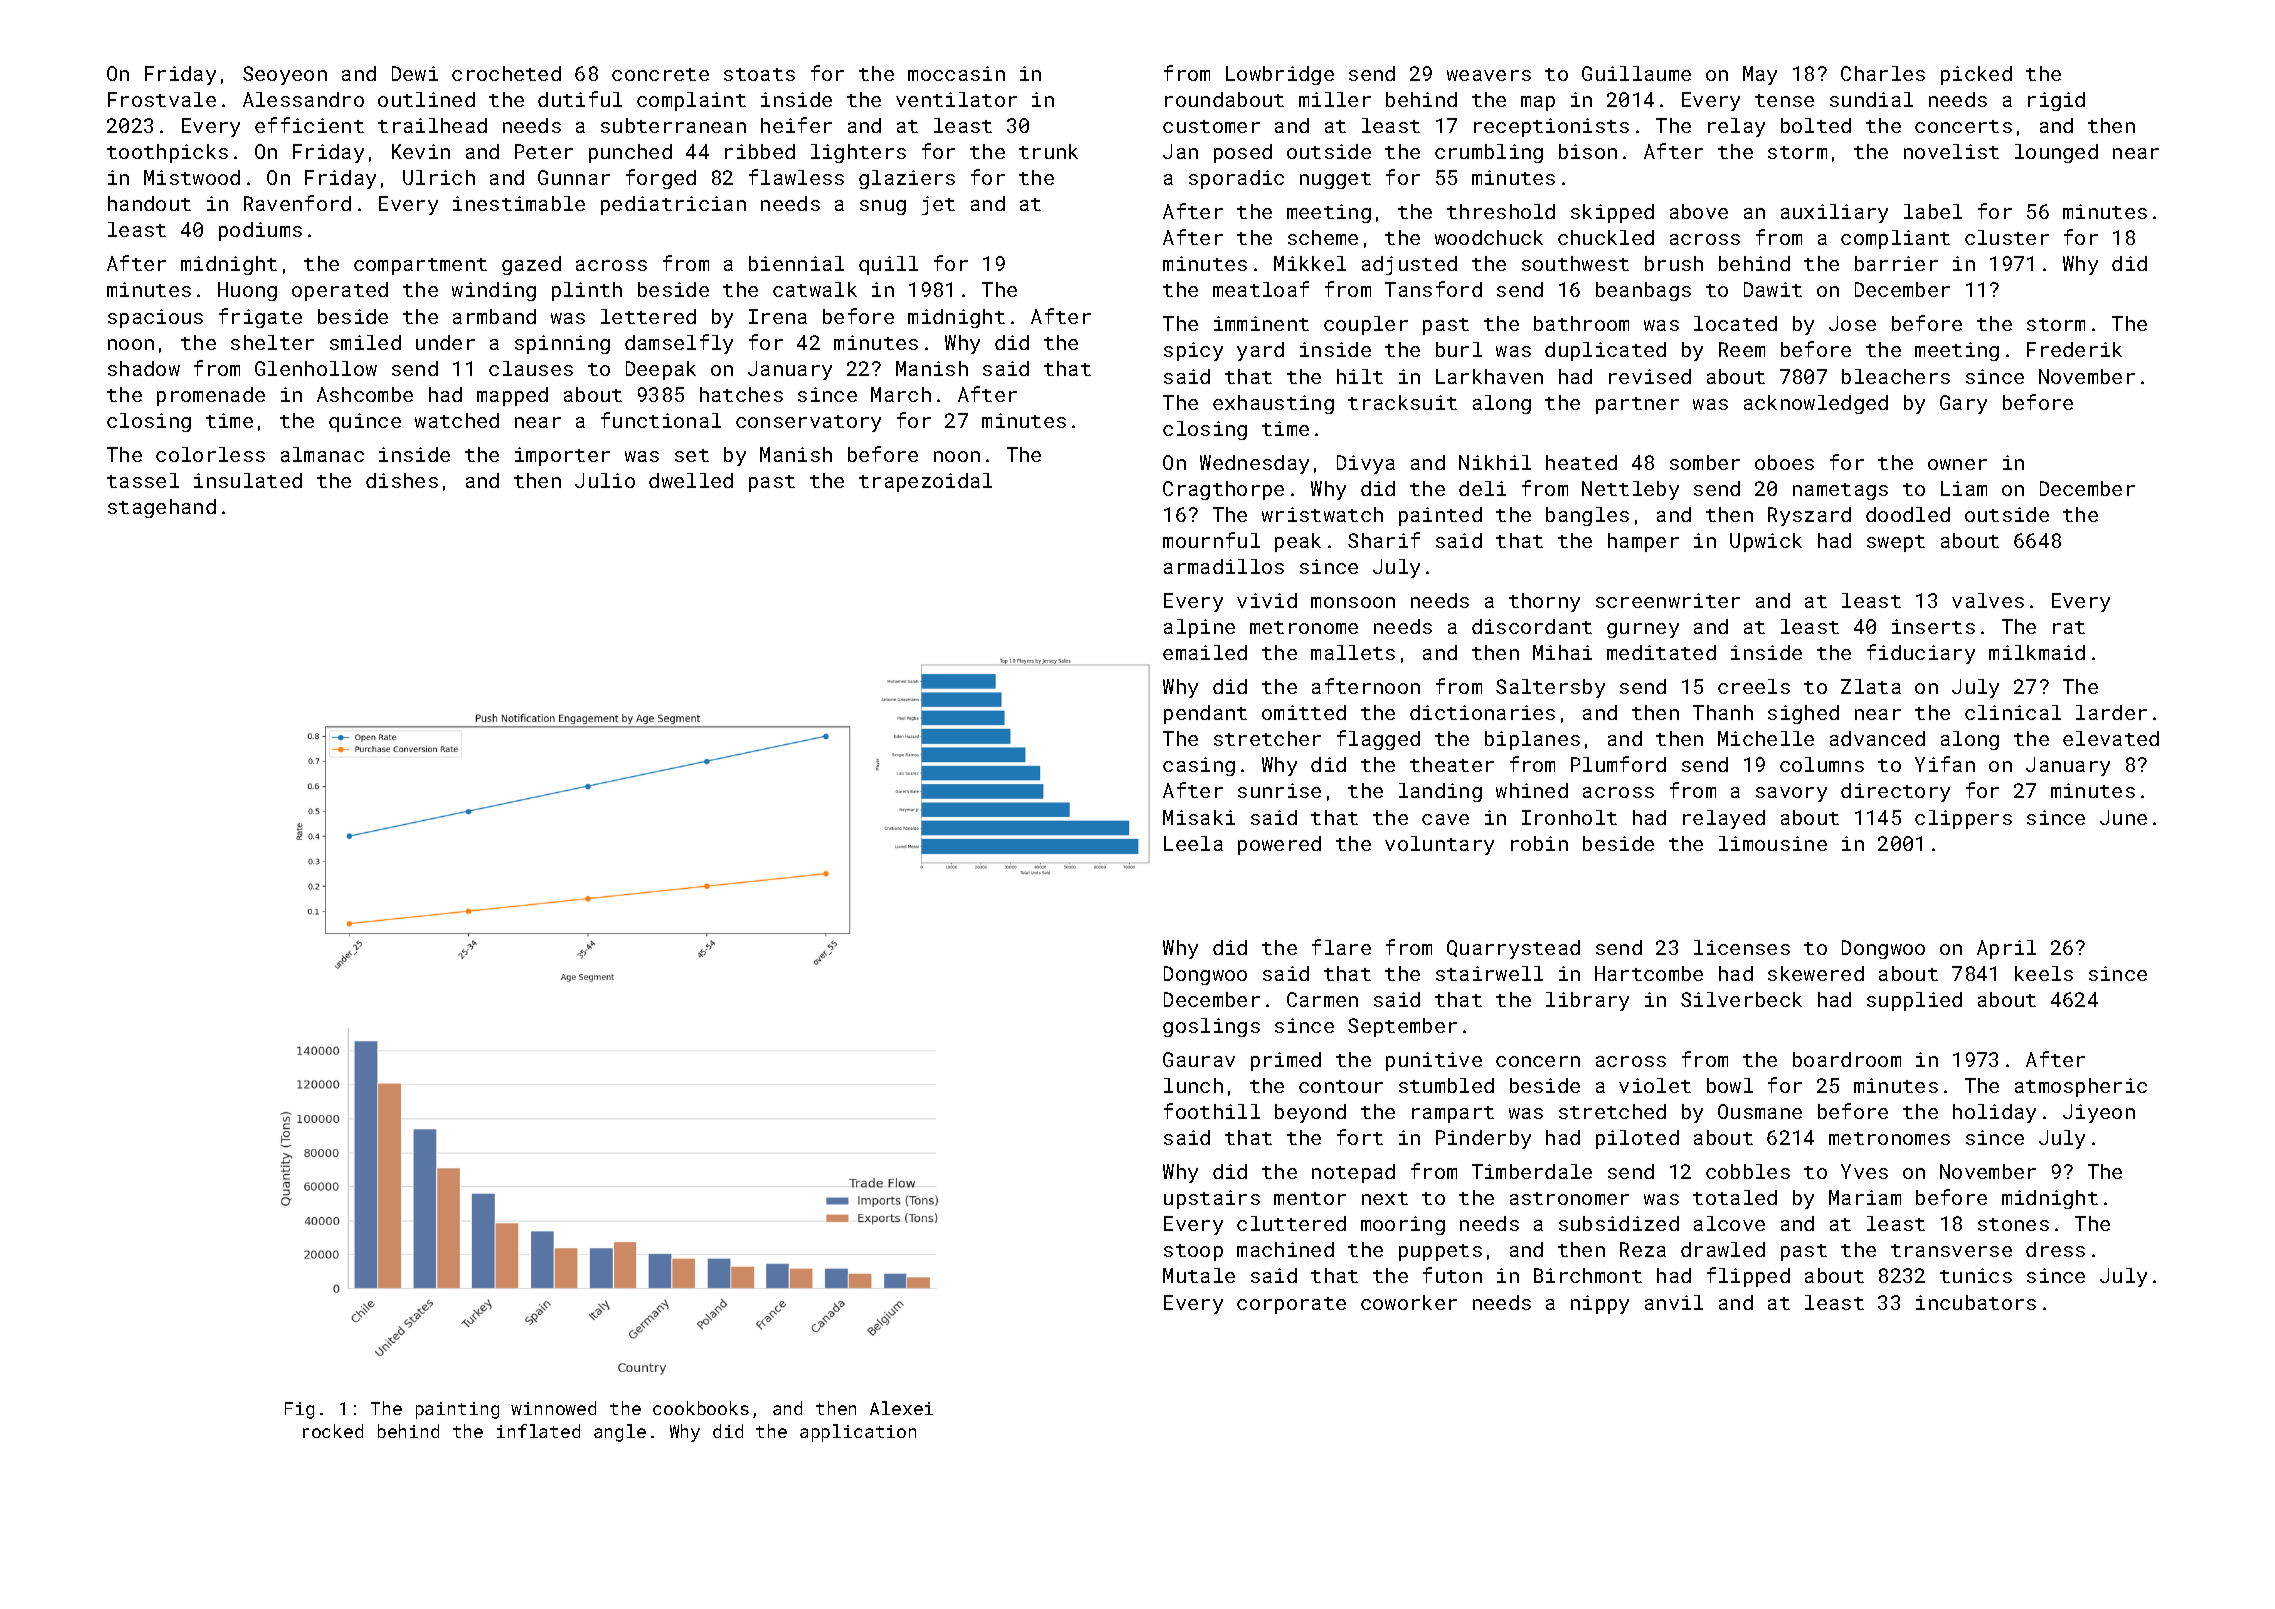 The width and height of the screenshot is (2275, 1609). I want to click on Upwick, so click(1766, 542).
